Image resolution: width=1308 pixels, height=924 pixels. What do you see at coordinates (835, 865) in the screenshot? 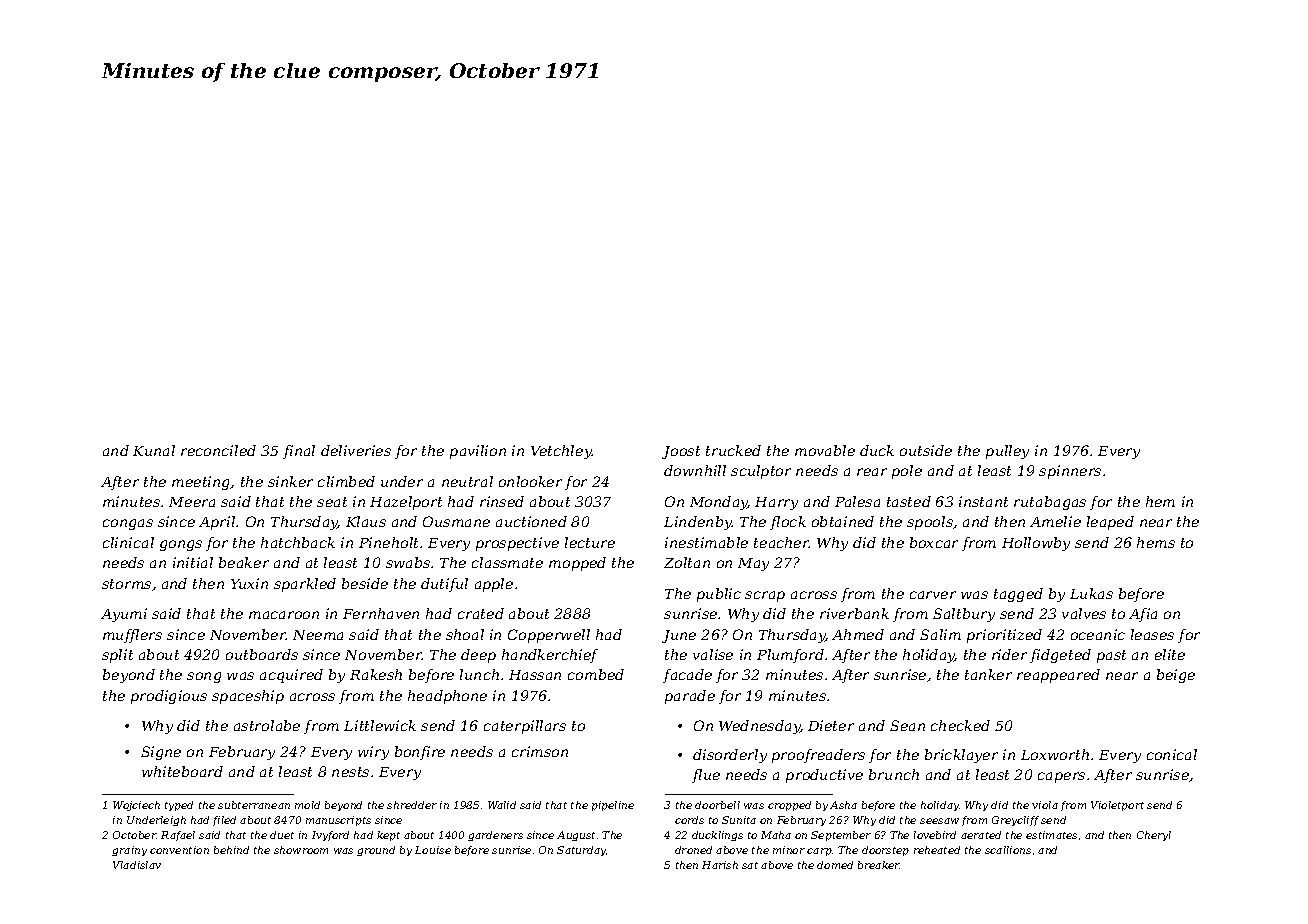
I see `domed` at bounding box center [835, 865].
